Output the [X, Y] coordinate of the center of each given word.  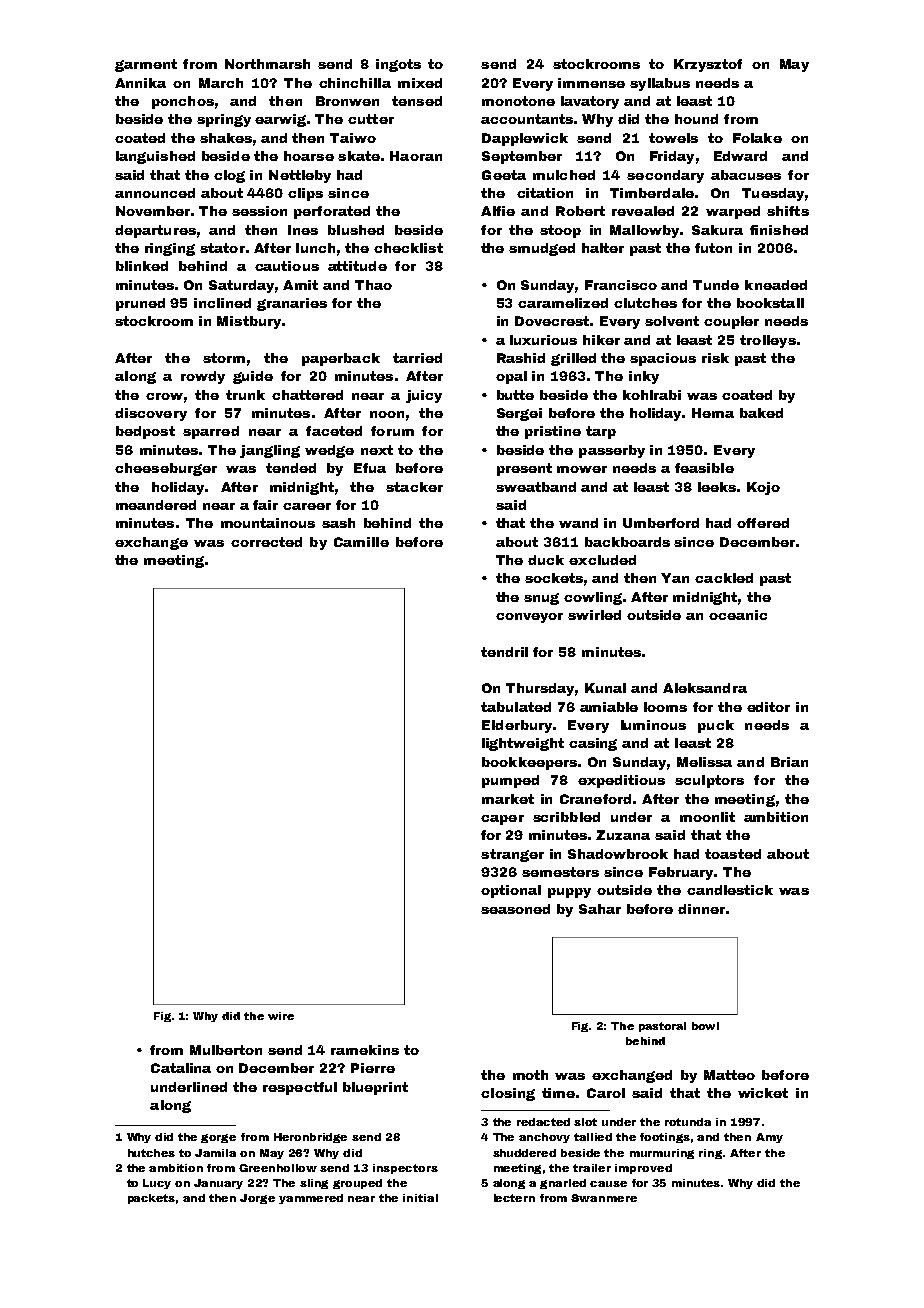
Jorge [257, 1199]
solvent [672, 321]
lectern [514, 1198]
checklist [408, 248]
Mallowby [644, 231]
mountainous [268, 523]
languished [155, 157]
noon [387, 414]
